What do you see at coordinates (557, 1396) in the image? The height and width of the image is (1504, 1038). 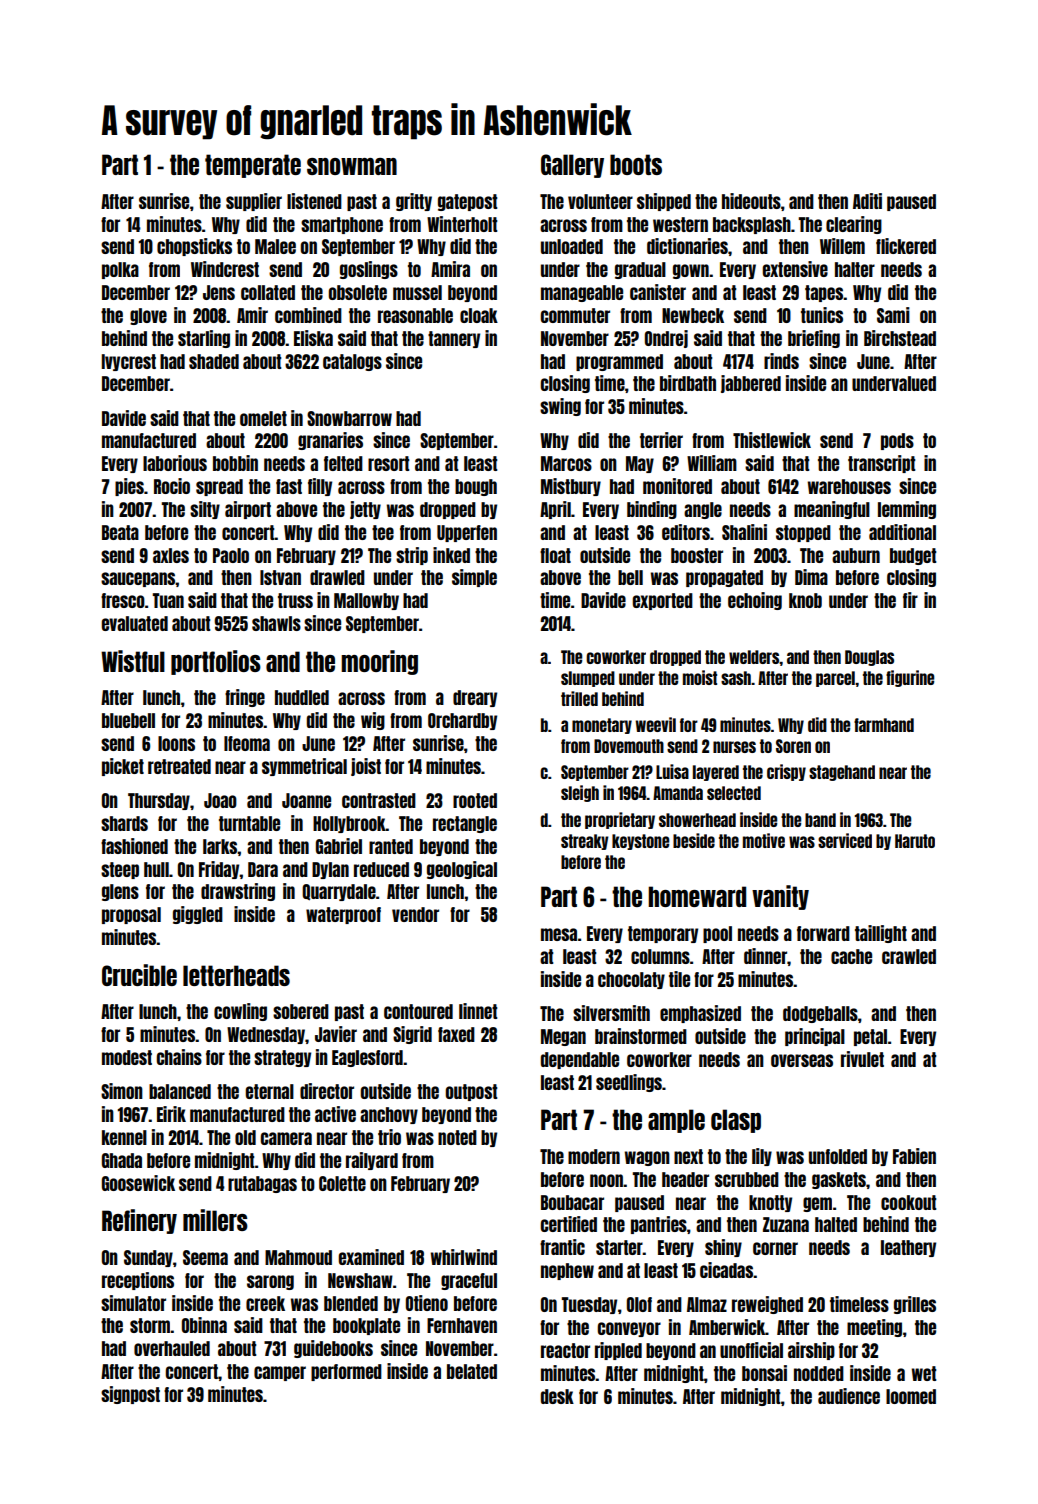 I see `desk` at bounding box center [557, 1396].
